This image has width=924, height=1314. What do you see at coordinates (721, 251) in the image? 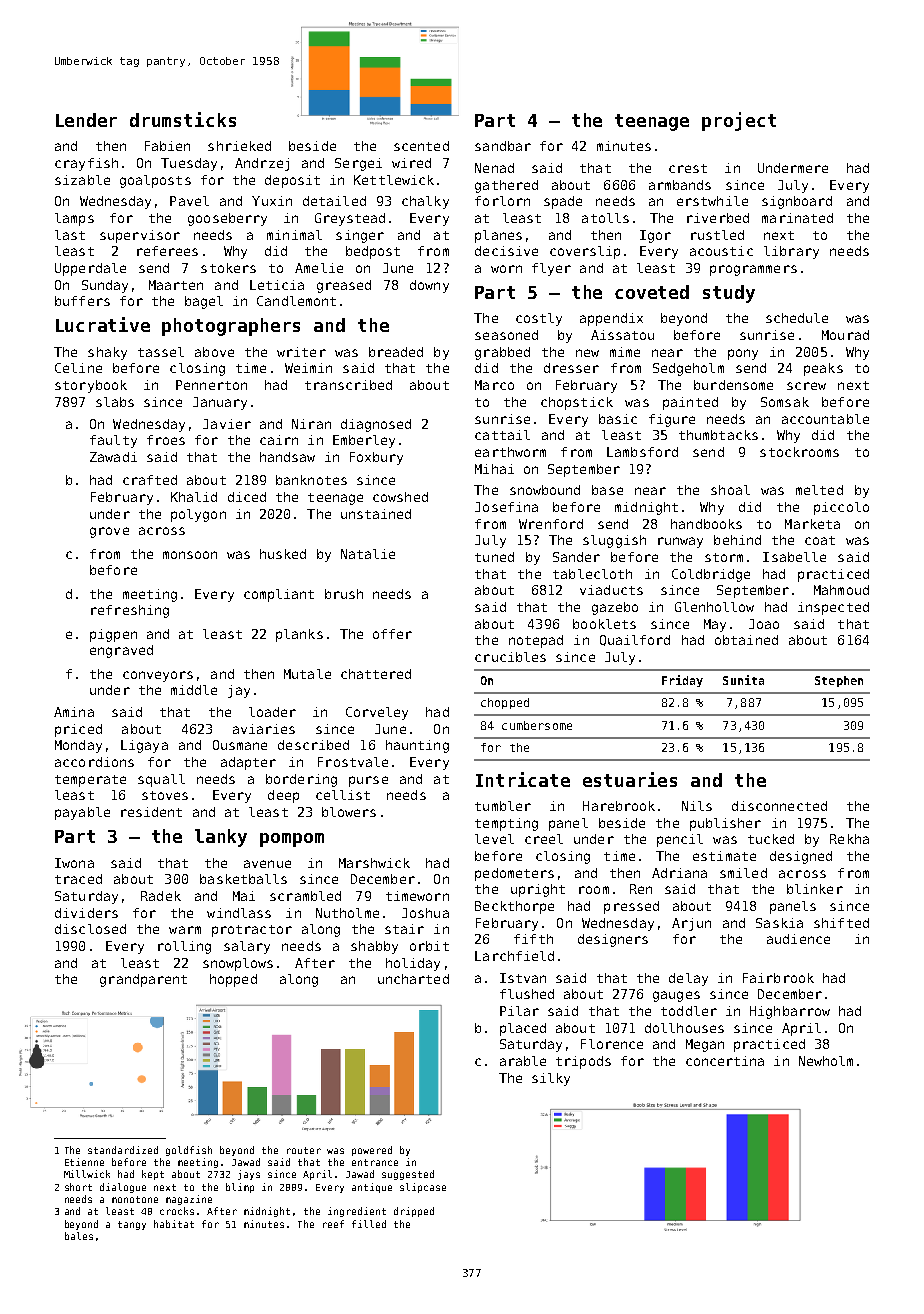
I see `acoustic` at bounding box center [721, 251].
